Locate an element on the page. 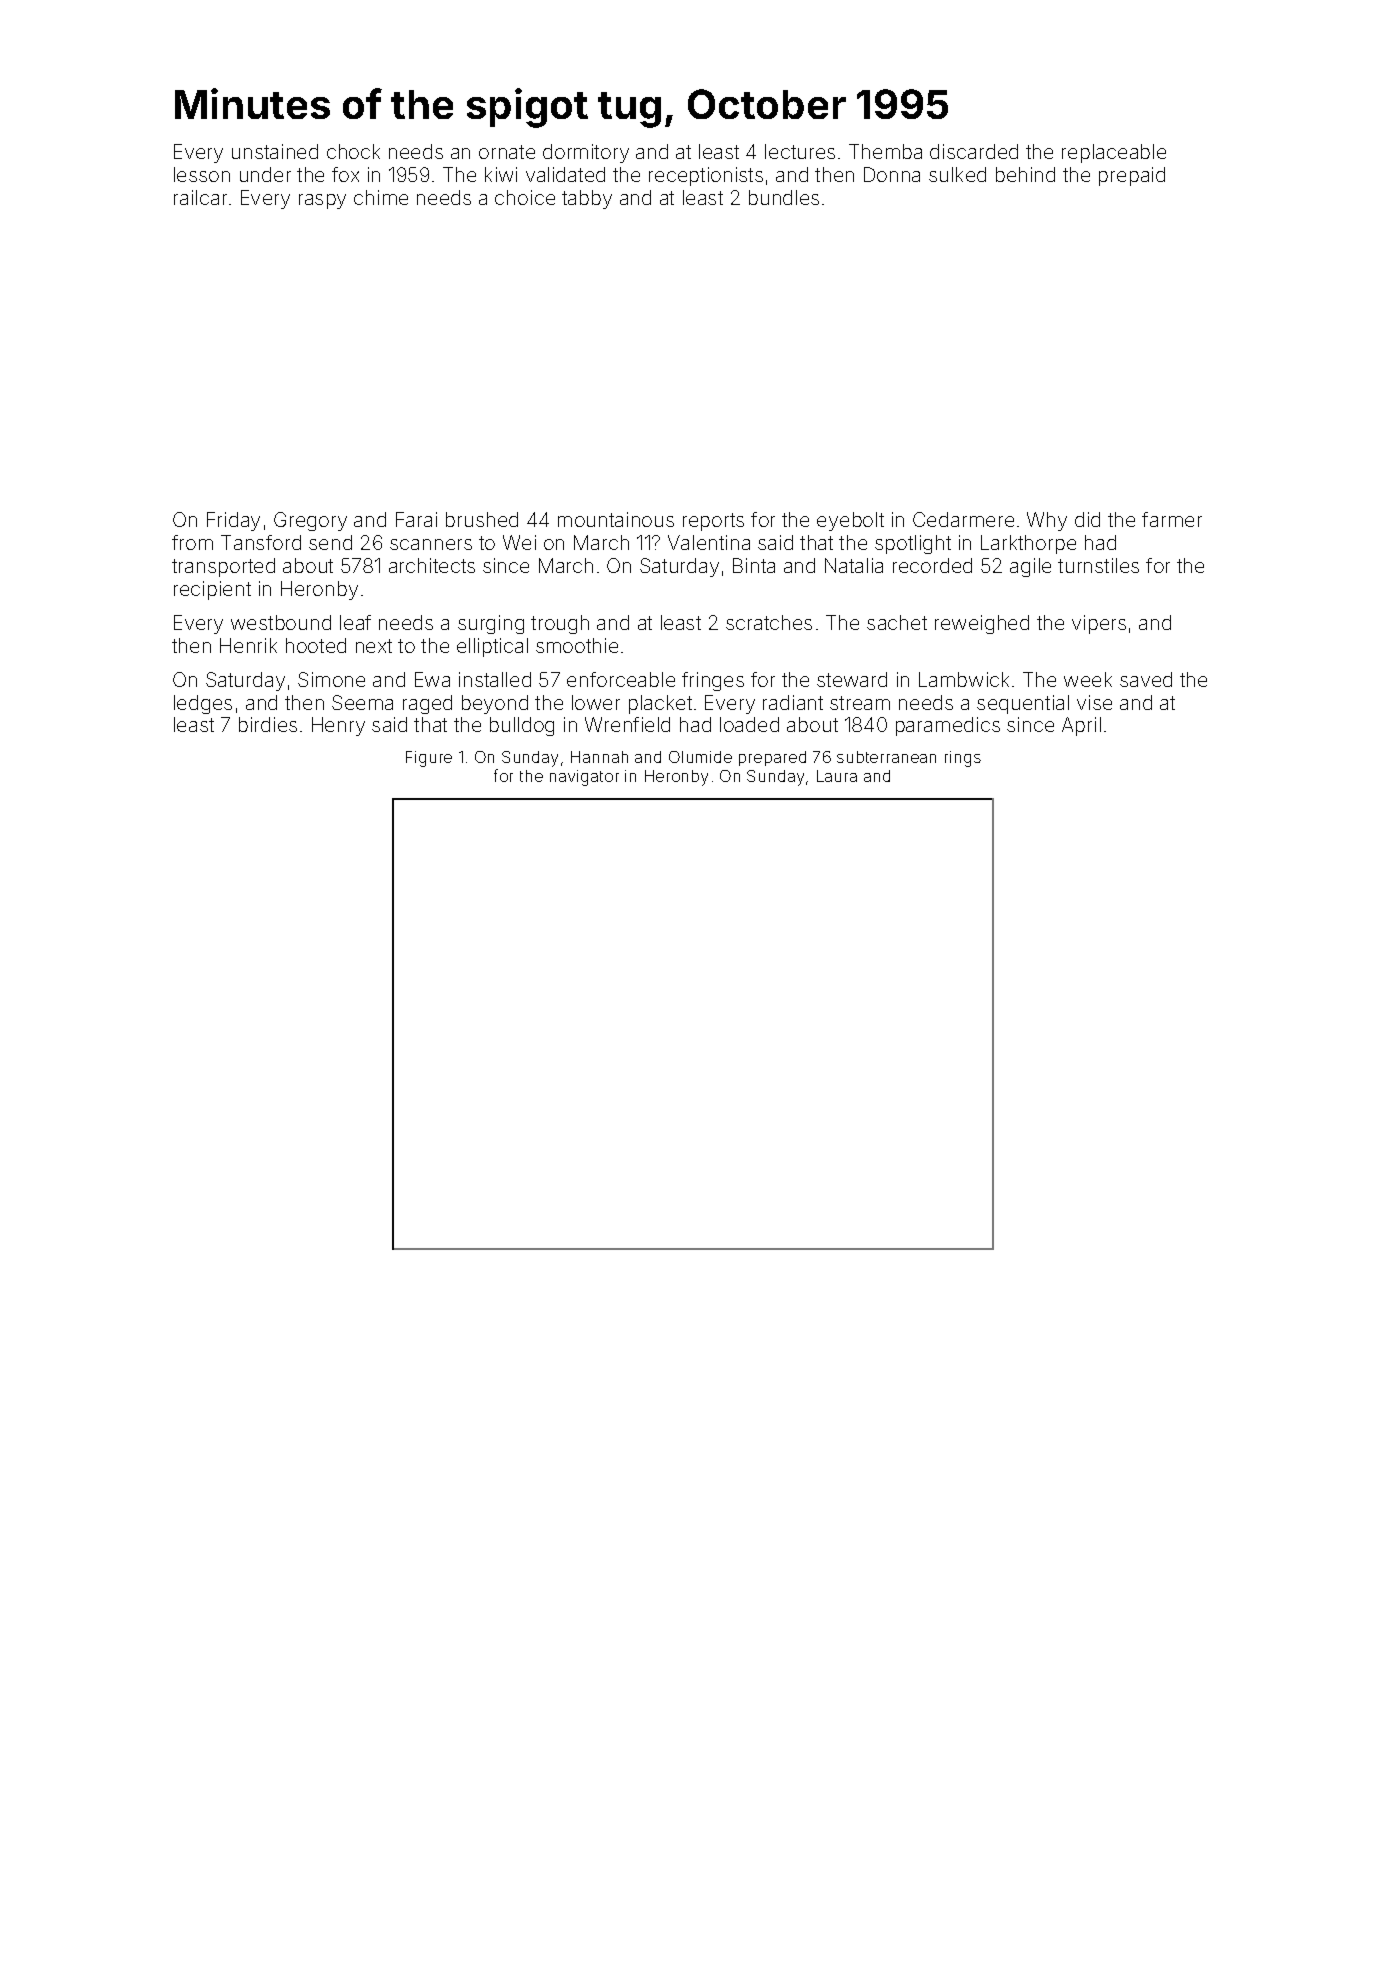 The height and width of the document is (1969, 1386). Simone is located at coordinates (331, 679).
